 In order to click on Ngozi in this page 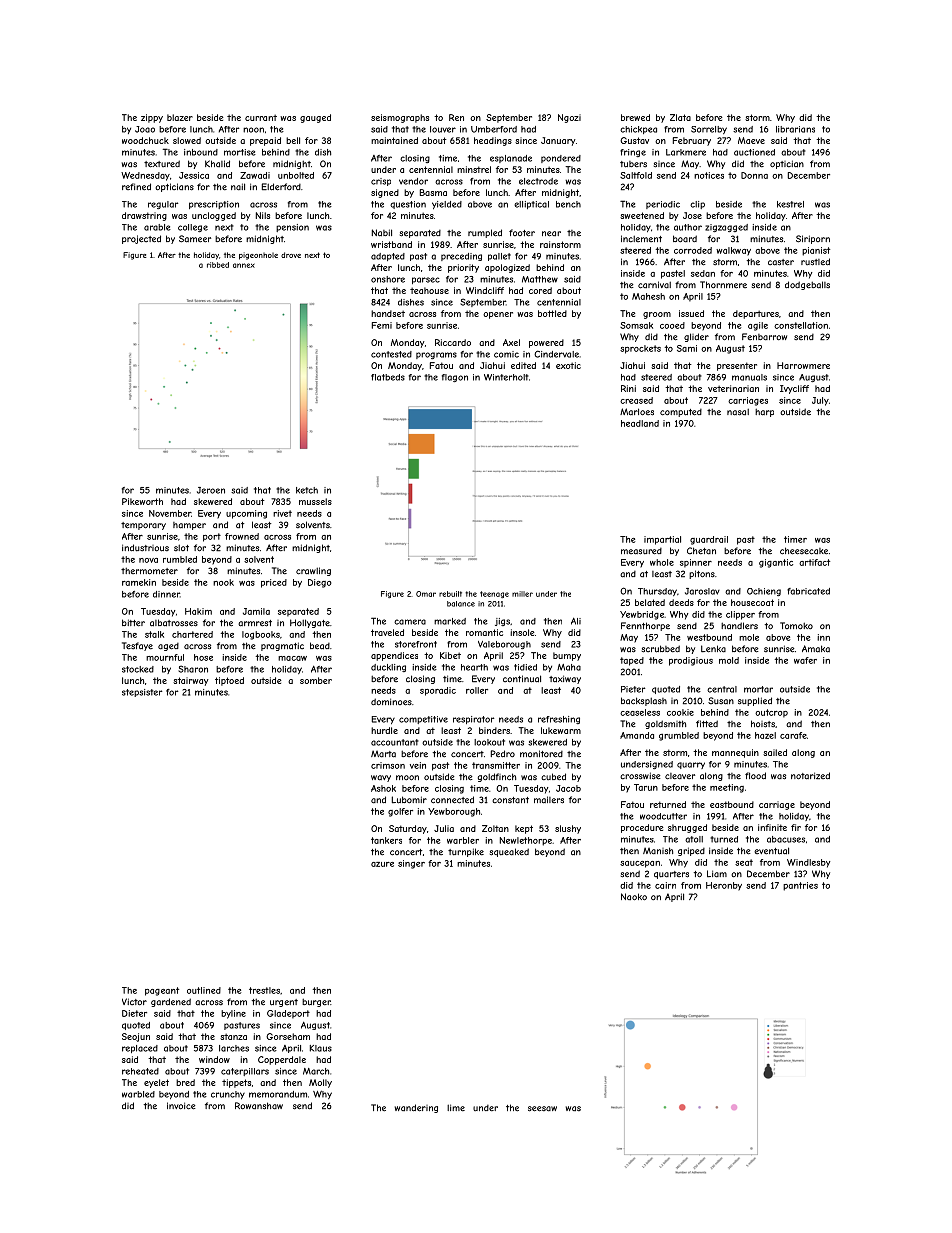, I will do `click(569, 118)`.
